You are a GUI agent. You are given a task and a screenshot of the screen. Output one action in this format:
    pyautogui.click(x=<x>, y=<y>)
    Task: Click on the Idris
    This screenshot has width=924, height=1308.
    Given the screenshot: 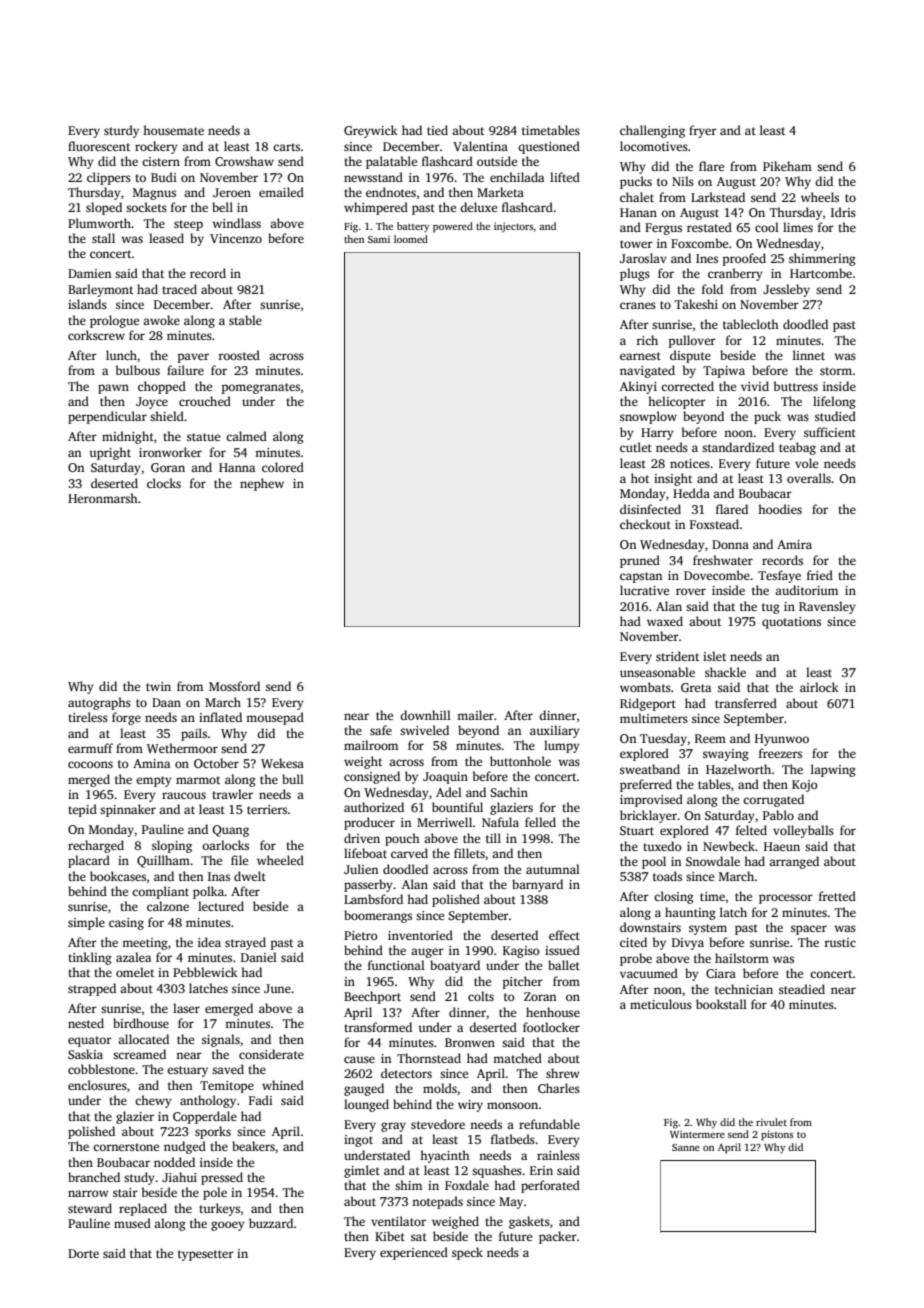 What is the action you would take?
    pyautogui.click(x=843, y=212)
